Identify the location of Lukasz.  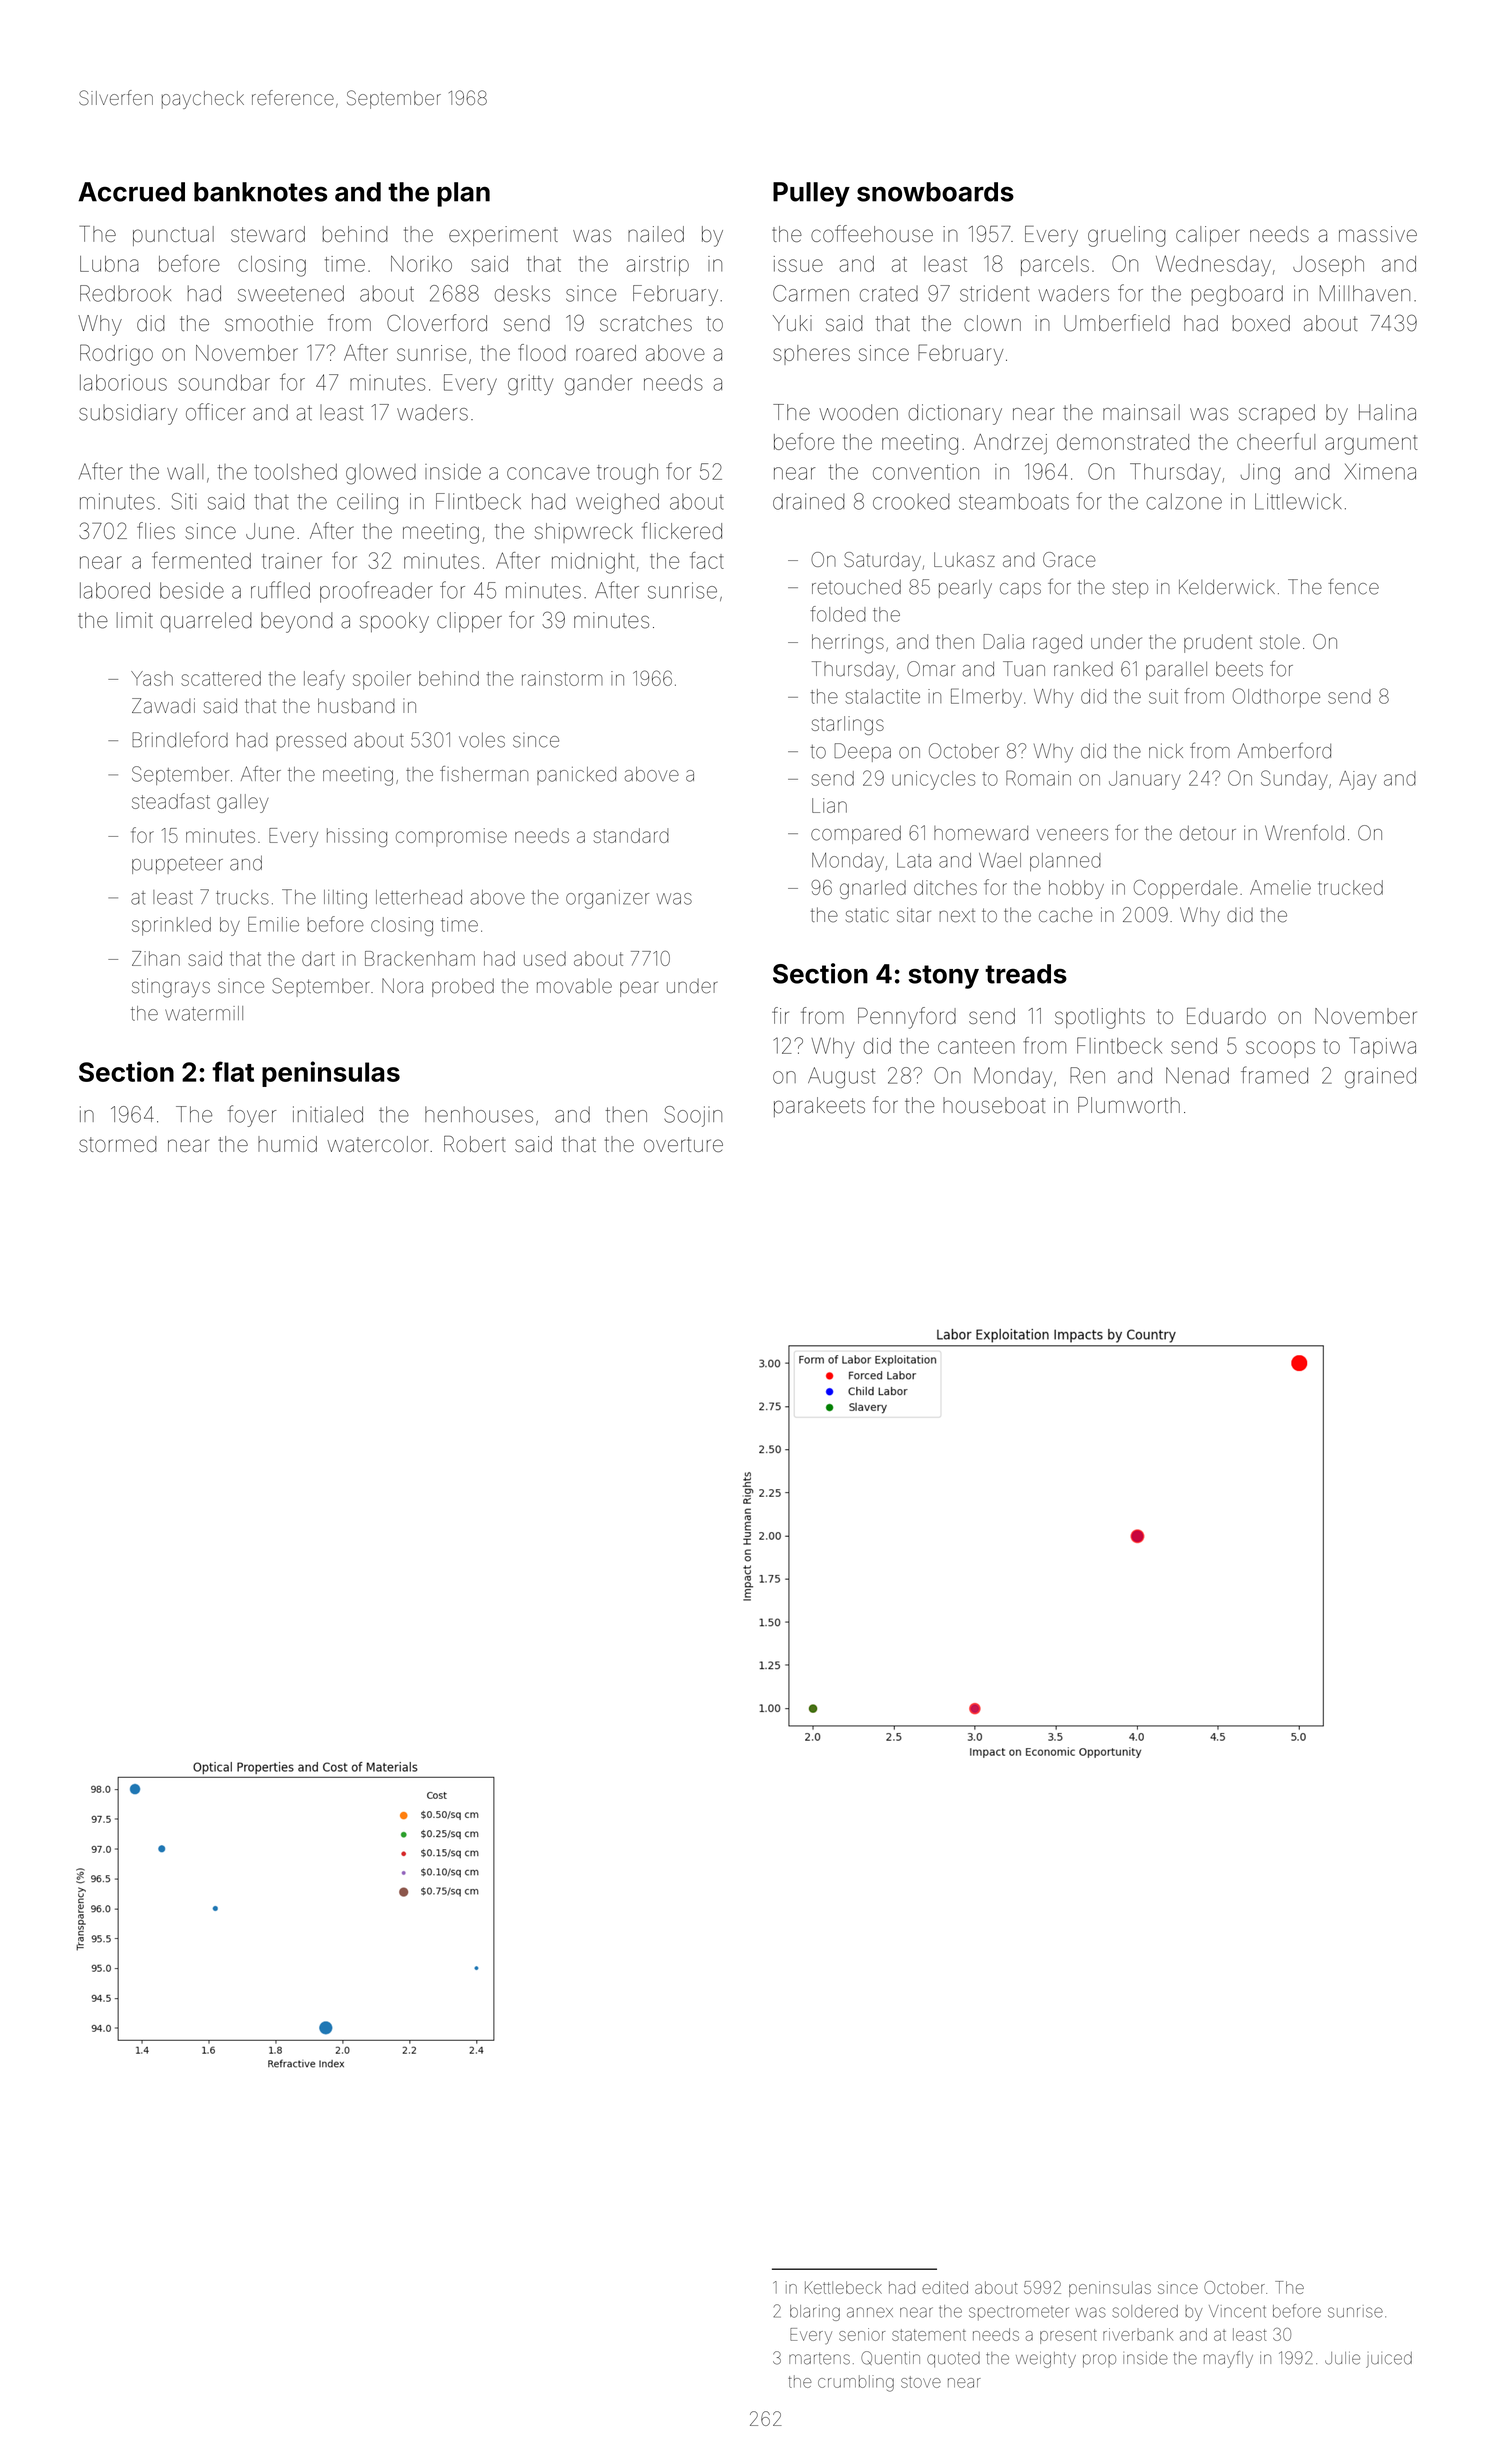
(964, 559).
